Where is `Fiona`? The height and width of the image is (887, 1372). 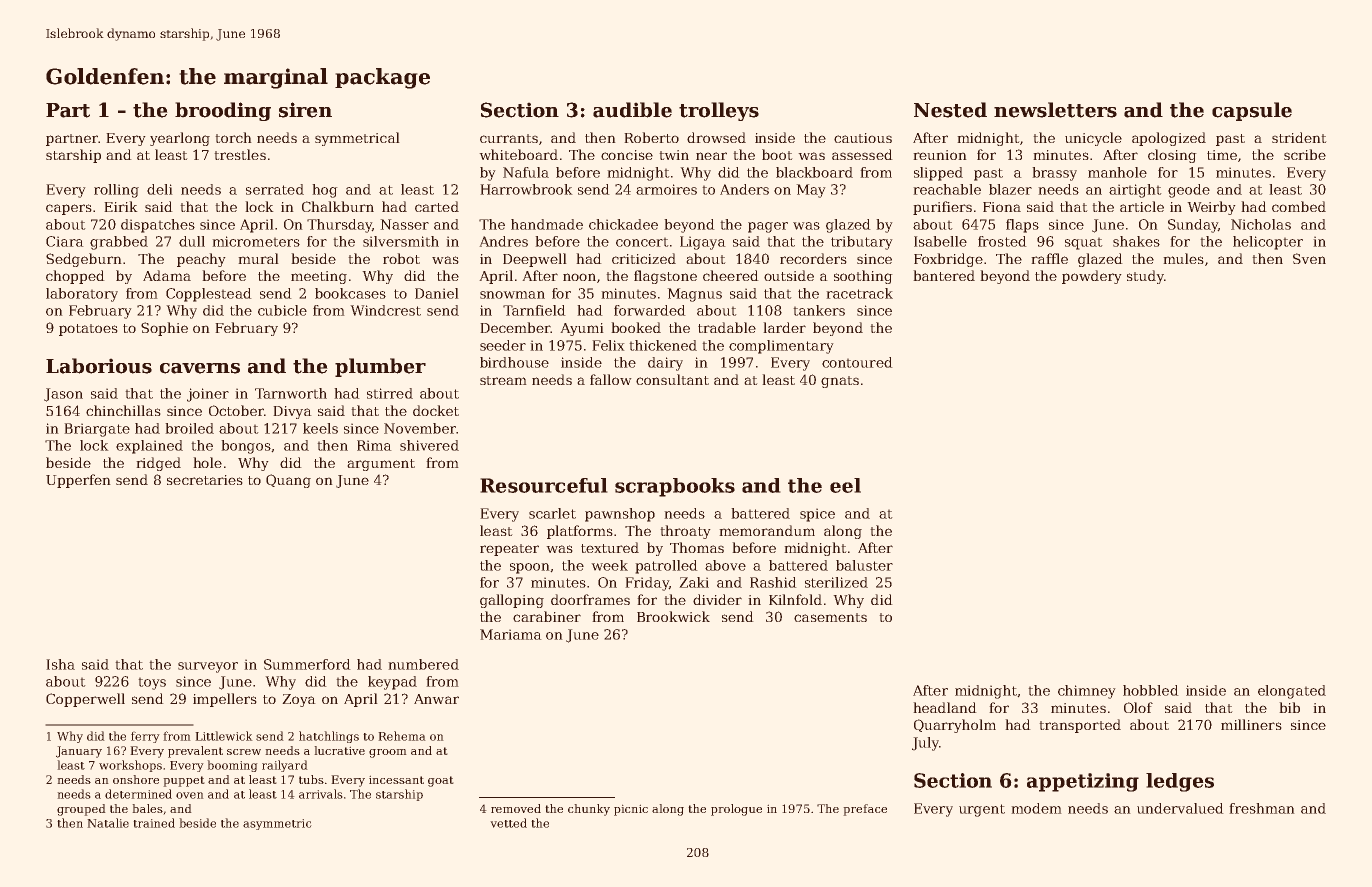
Fiona is located at coordinates (1002, 207).
